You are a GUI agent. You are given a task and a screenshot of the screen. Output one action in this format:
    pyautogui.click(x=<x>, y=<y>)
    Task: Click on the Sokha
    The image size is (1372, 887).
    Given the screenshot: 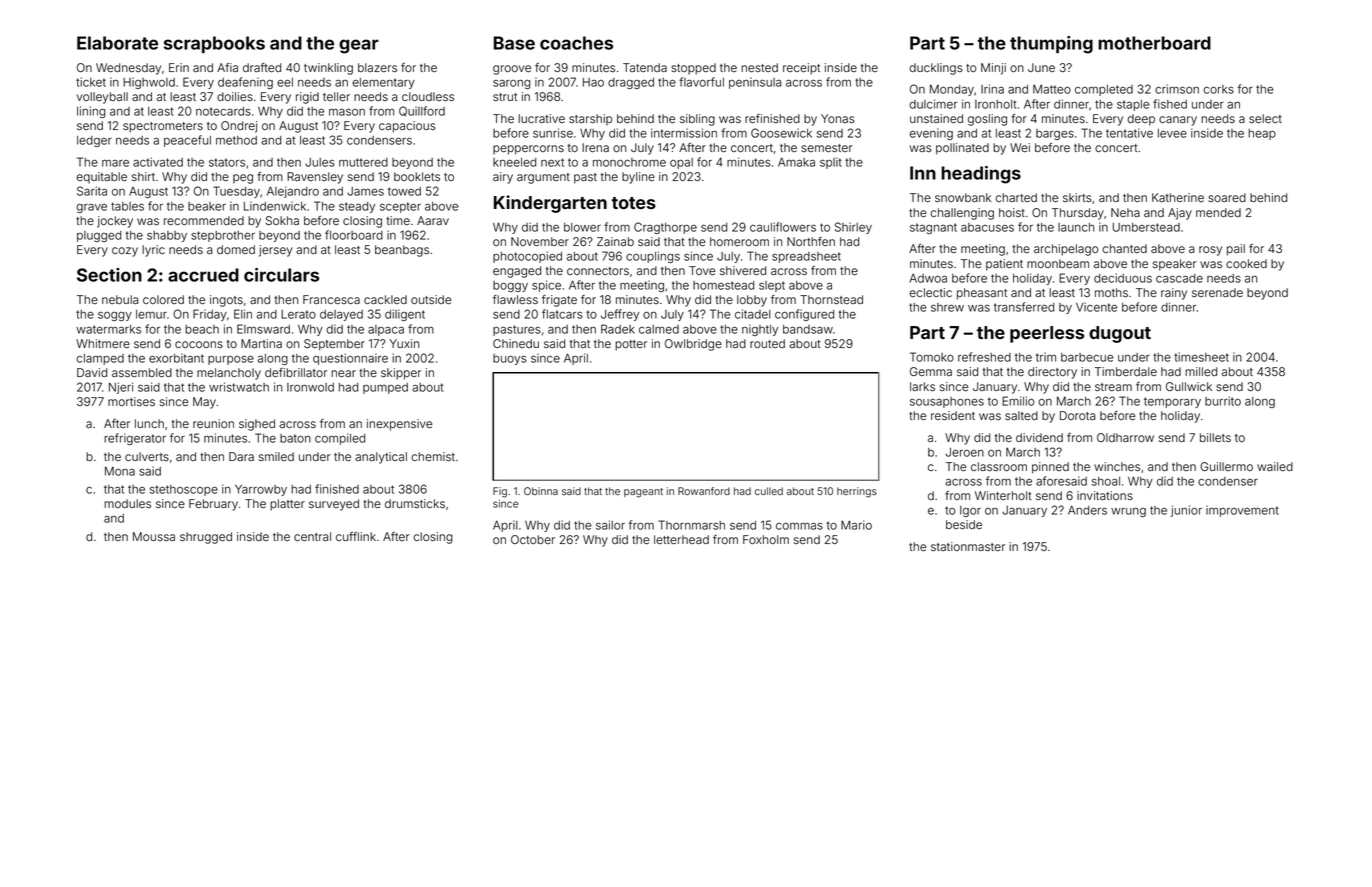 What is the action you would take?
    pyautogui.click(x=282, y=220)
